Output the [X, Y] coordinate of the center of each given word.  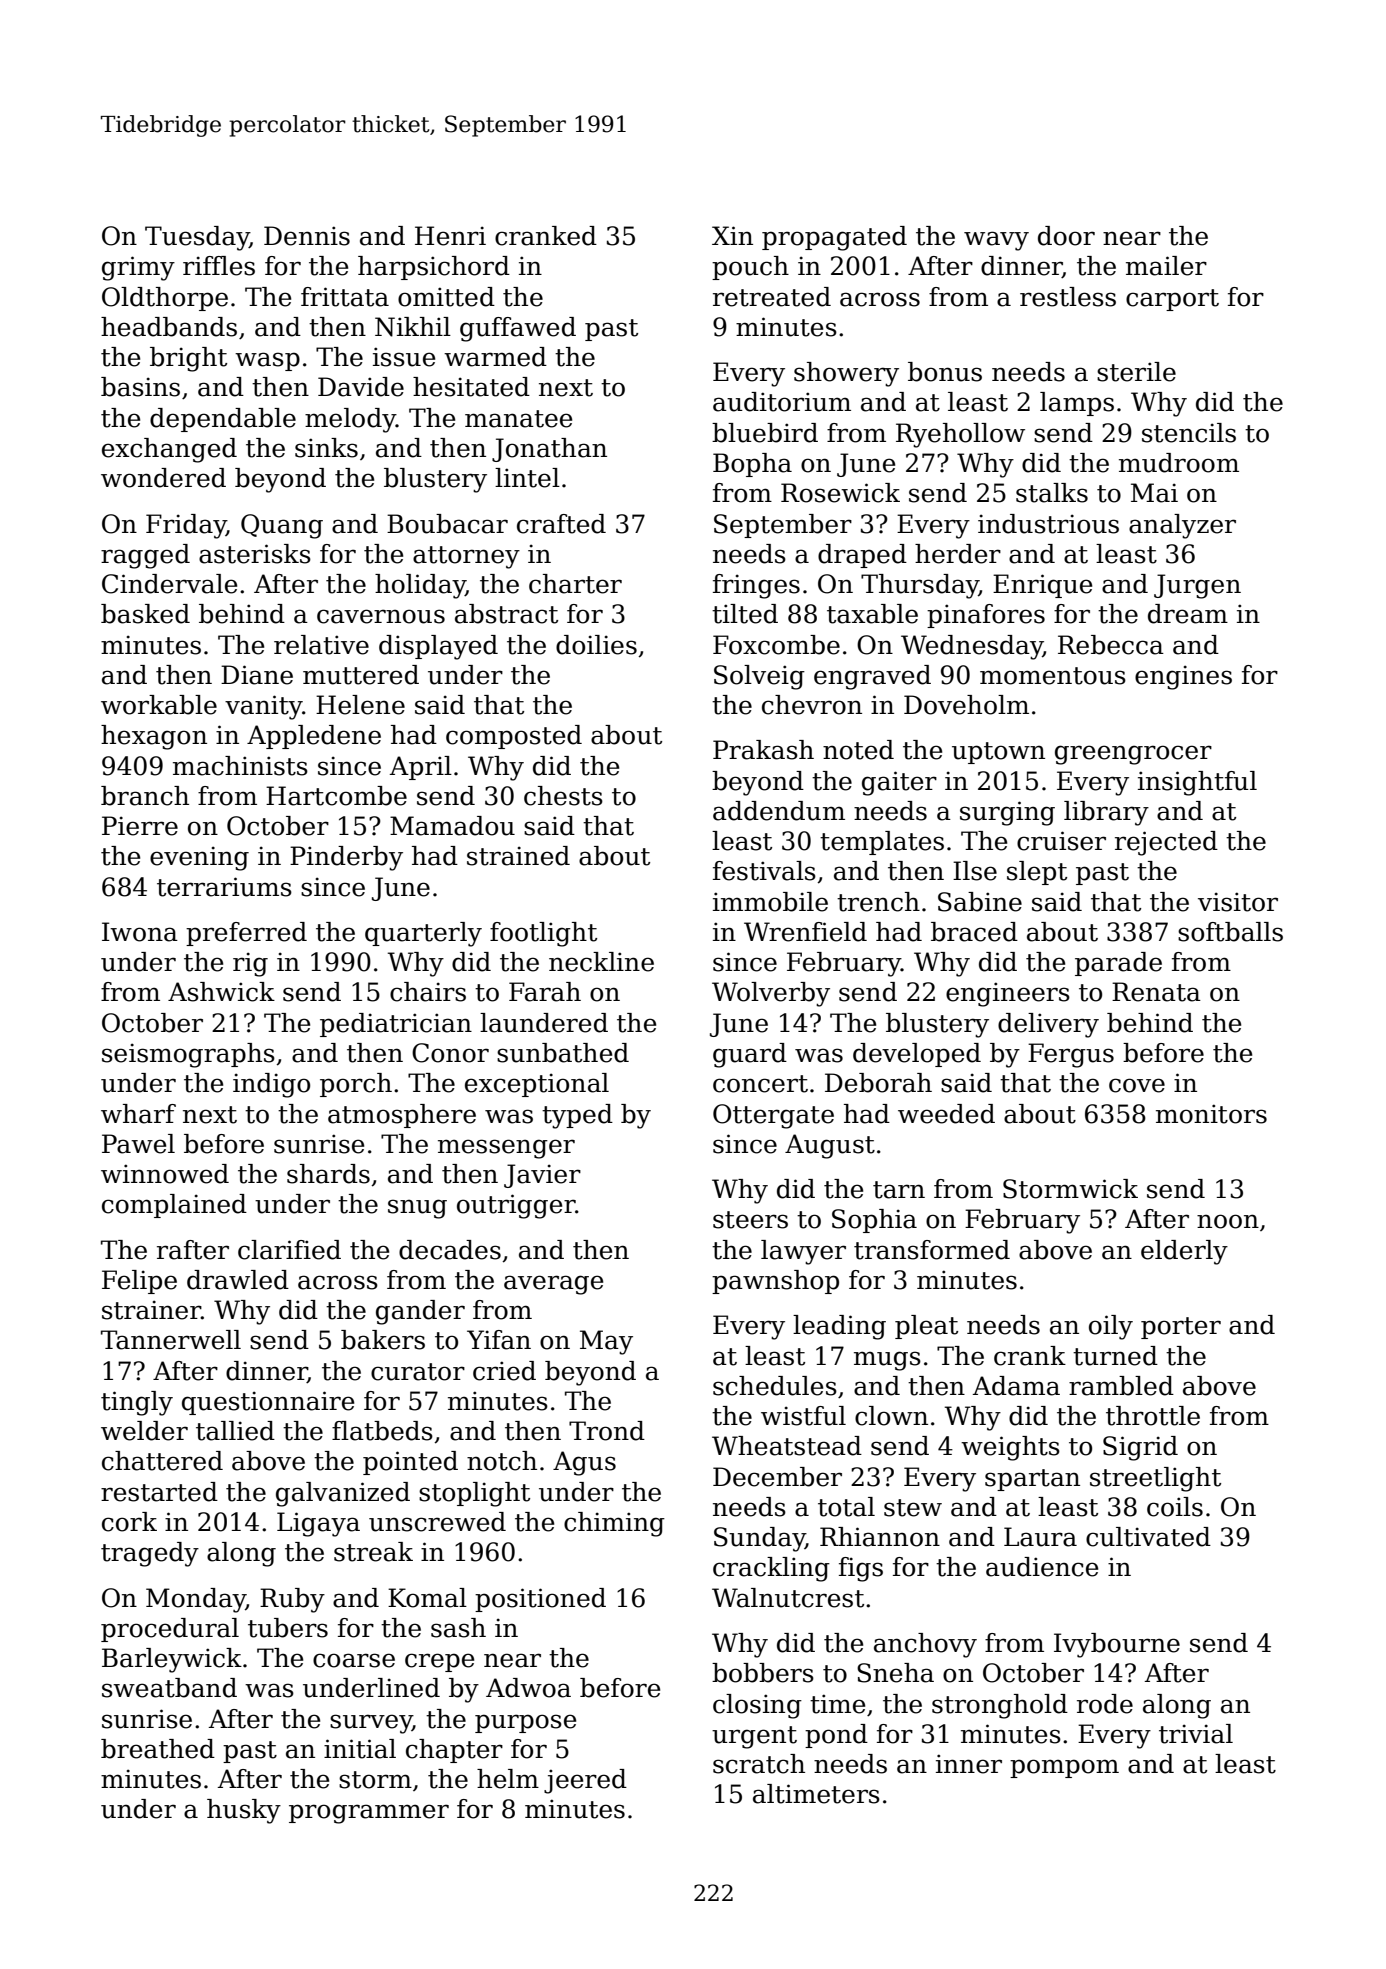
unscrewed [437, 1522]
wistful [803, 1416]
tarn [899, 1190]
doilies [596, 645]
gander [420, 1312]
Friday [186, 526]
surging [1007, 813]
